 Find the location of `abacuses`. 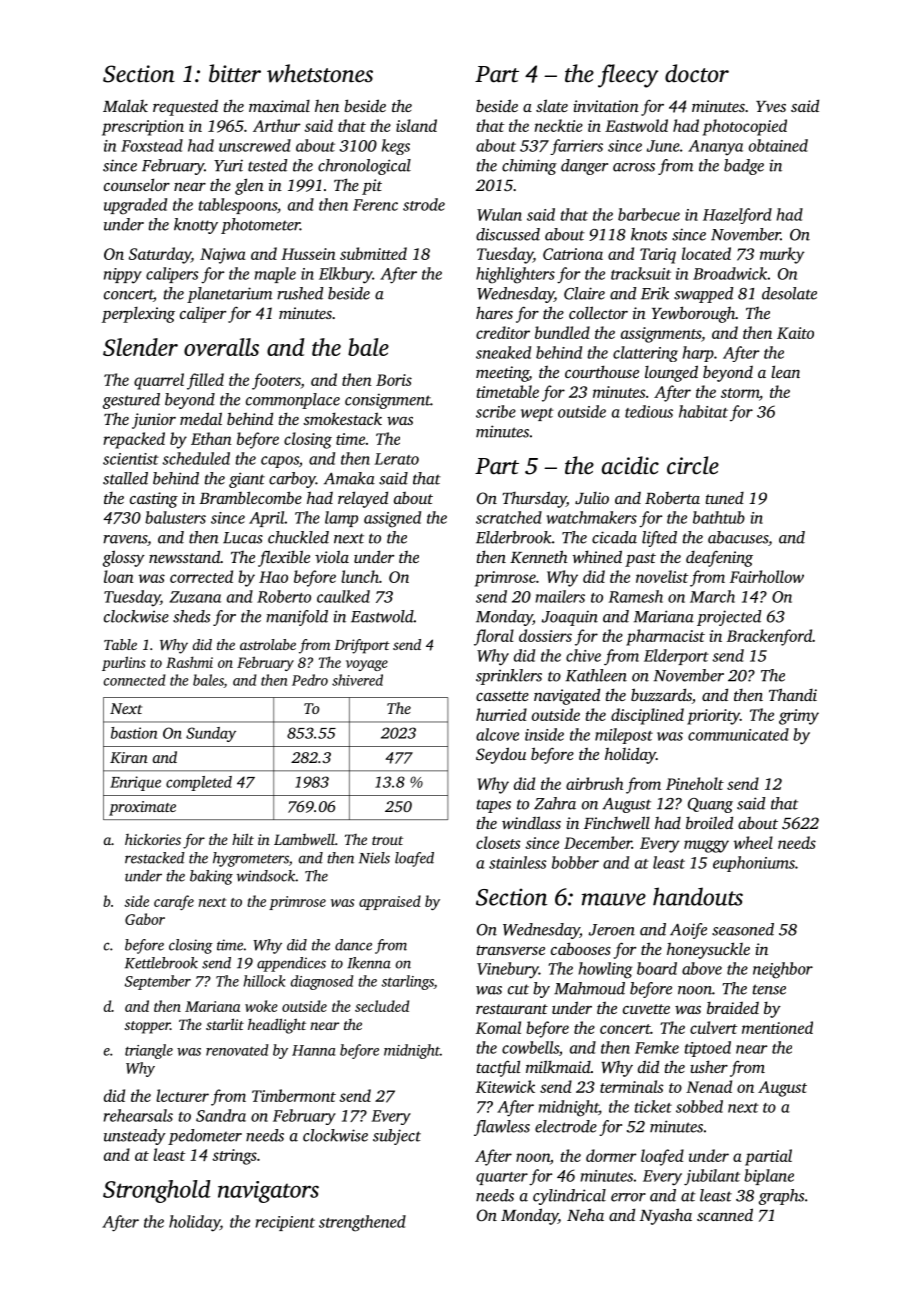

abacuses is located at coordinates (738, 537).
